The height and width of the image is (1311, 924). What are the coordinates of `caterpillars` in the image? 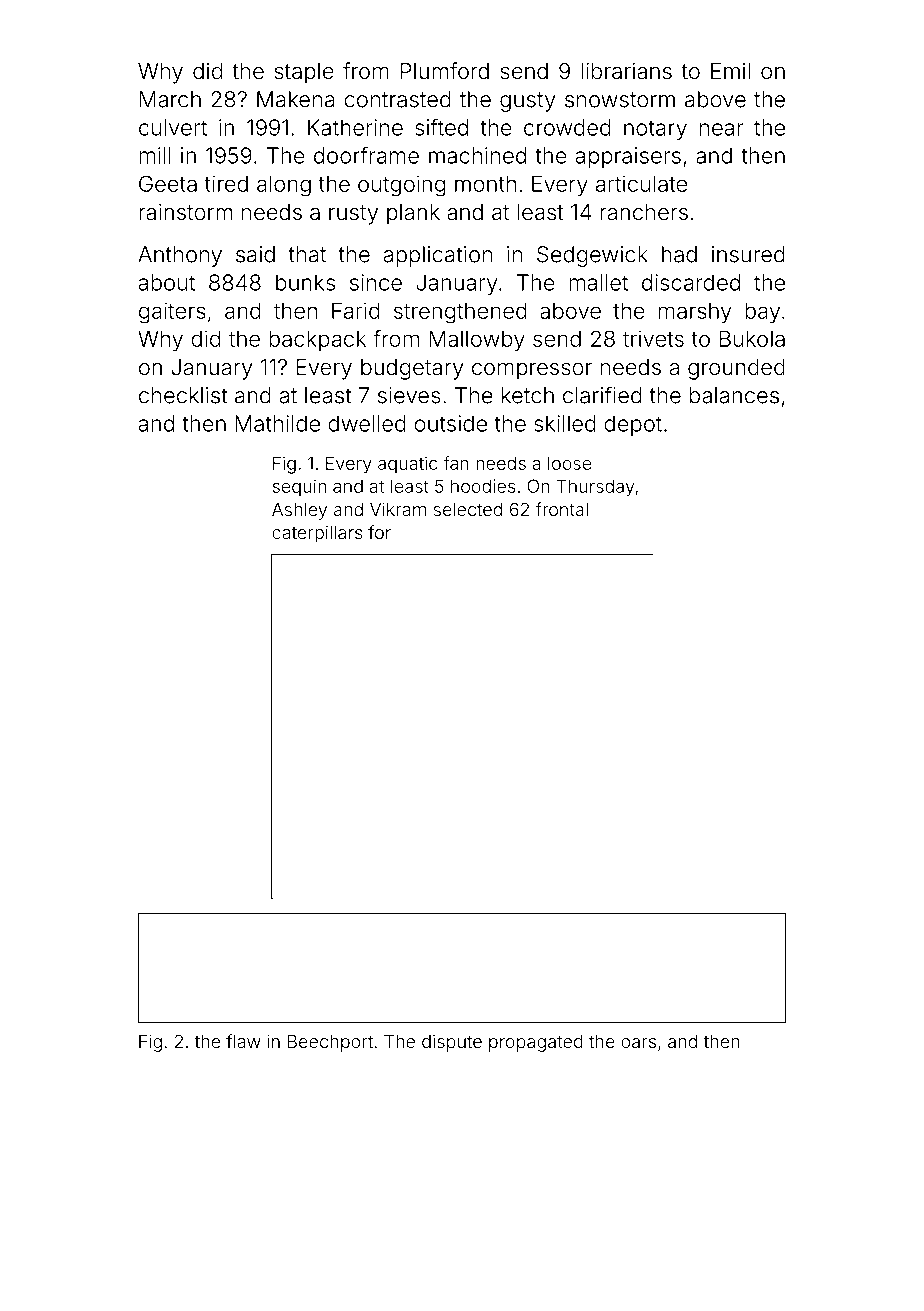 It's located at (317, 534).
